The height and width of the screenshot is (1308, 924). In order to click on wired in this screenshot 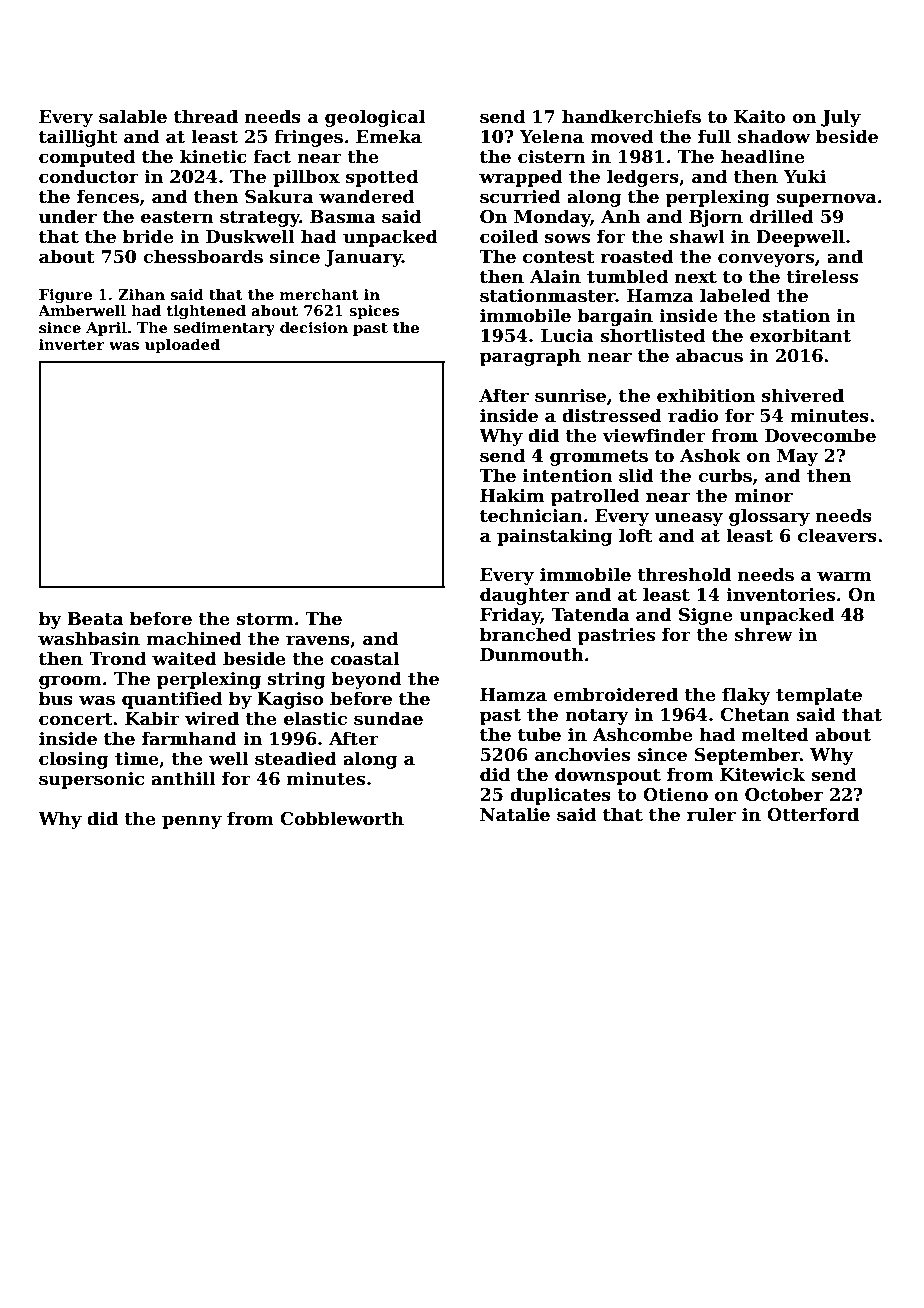, I will do `click(212, 718)`.
